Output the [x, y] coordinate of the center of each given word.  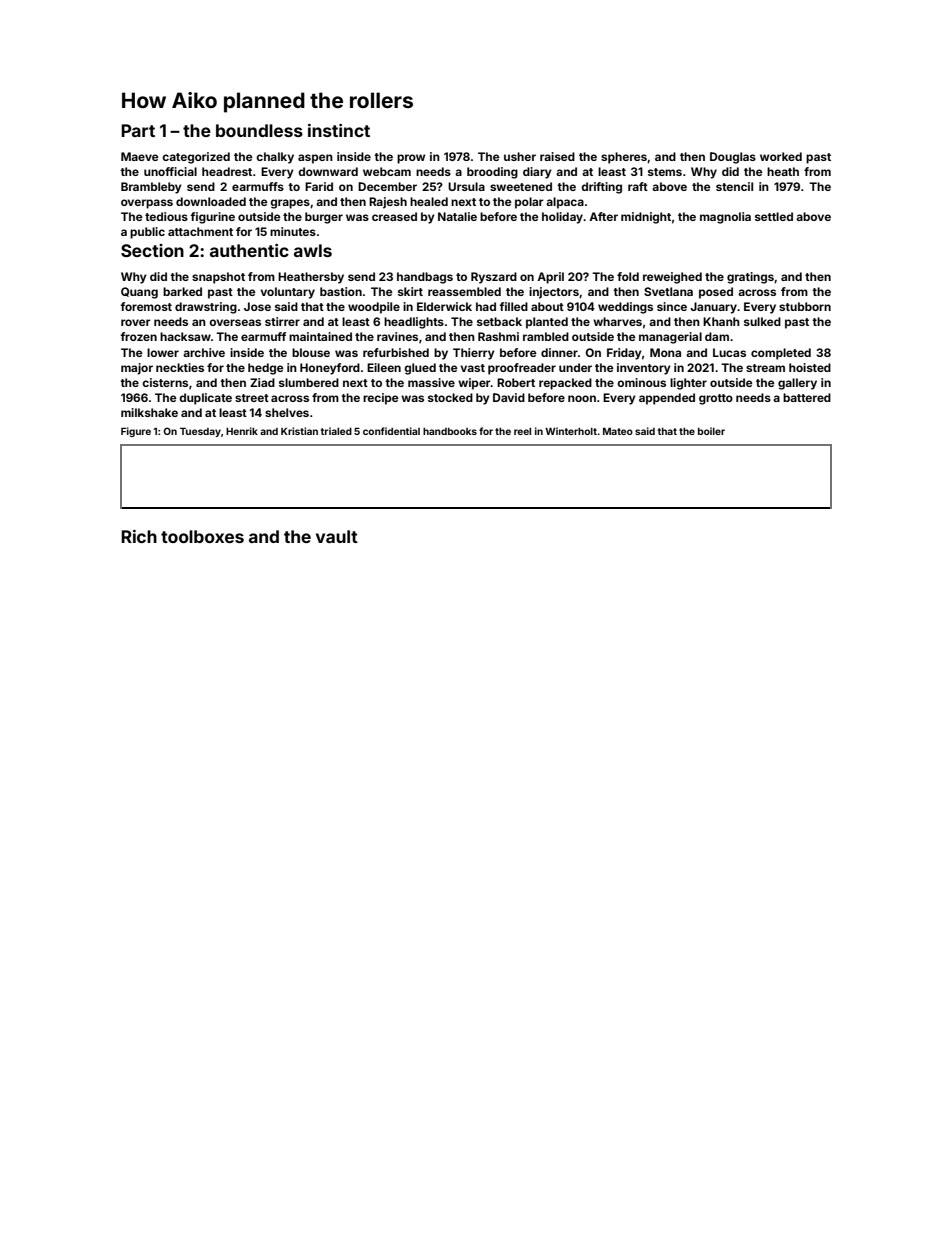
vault [337, 536]
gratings [750, 278]
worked [781, 156]
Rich [139, 536]
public [147, 233]
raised [557, 156]
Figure [136, 432]
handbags [425, 278]
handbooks [450, 431]
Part [138, 130]
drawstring [206, 308]
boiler [711, 431]
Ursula [466, 186]
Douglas [733, 158]
